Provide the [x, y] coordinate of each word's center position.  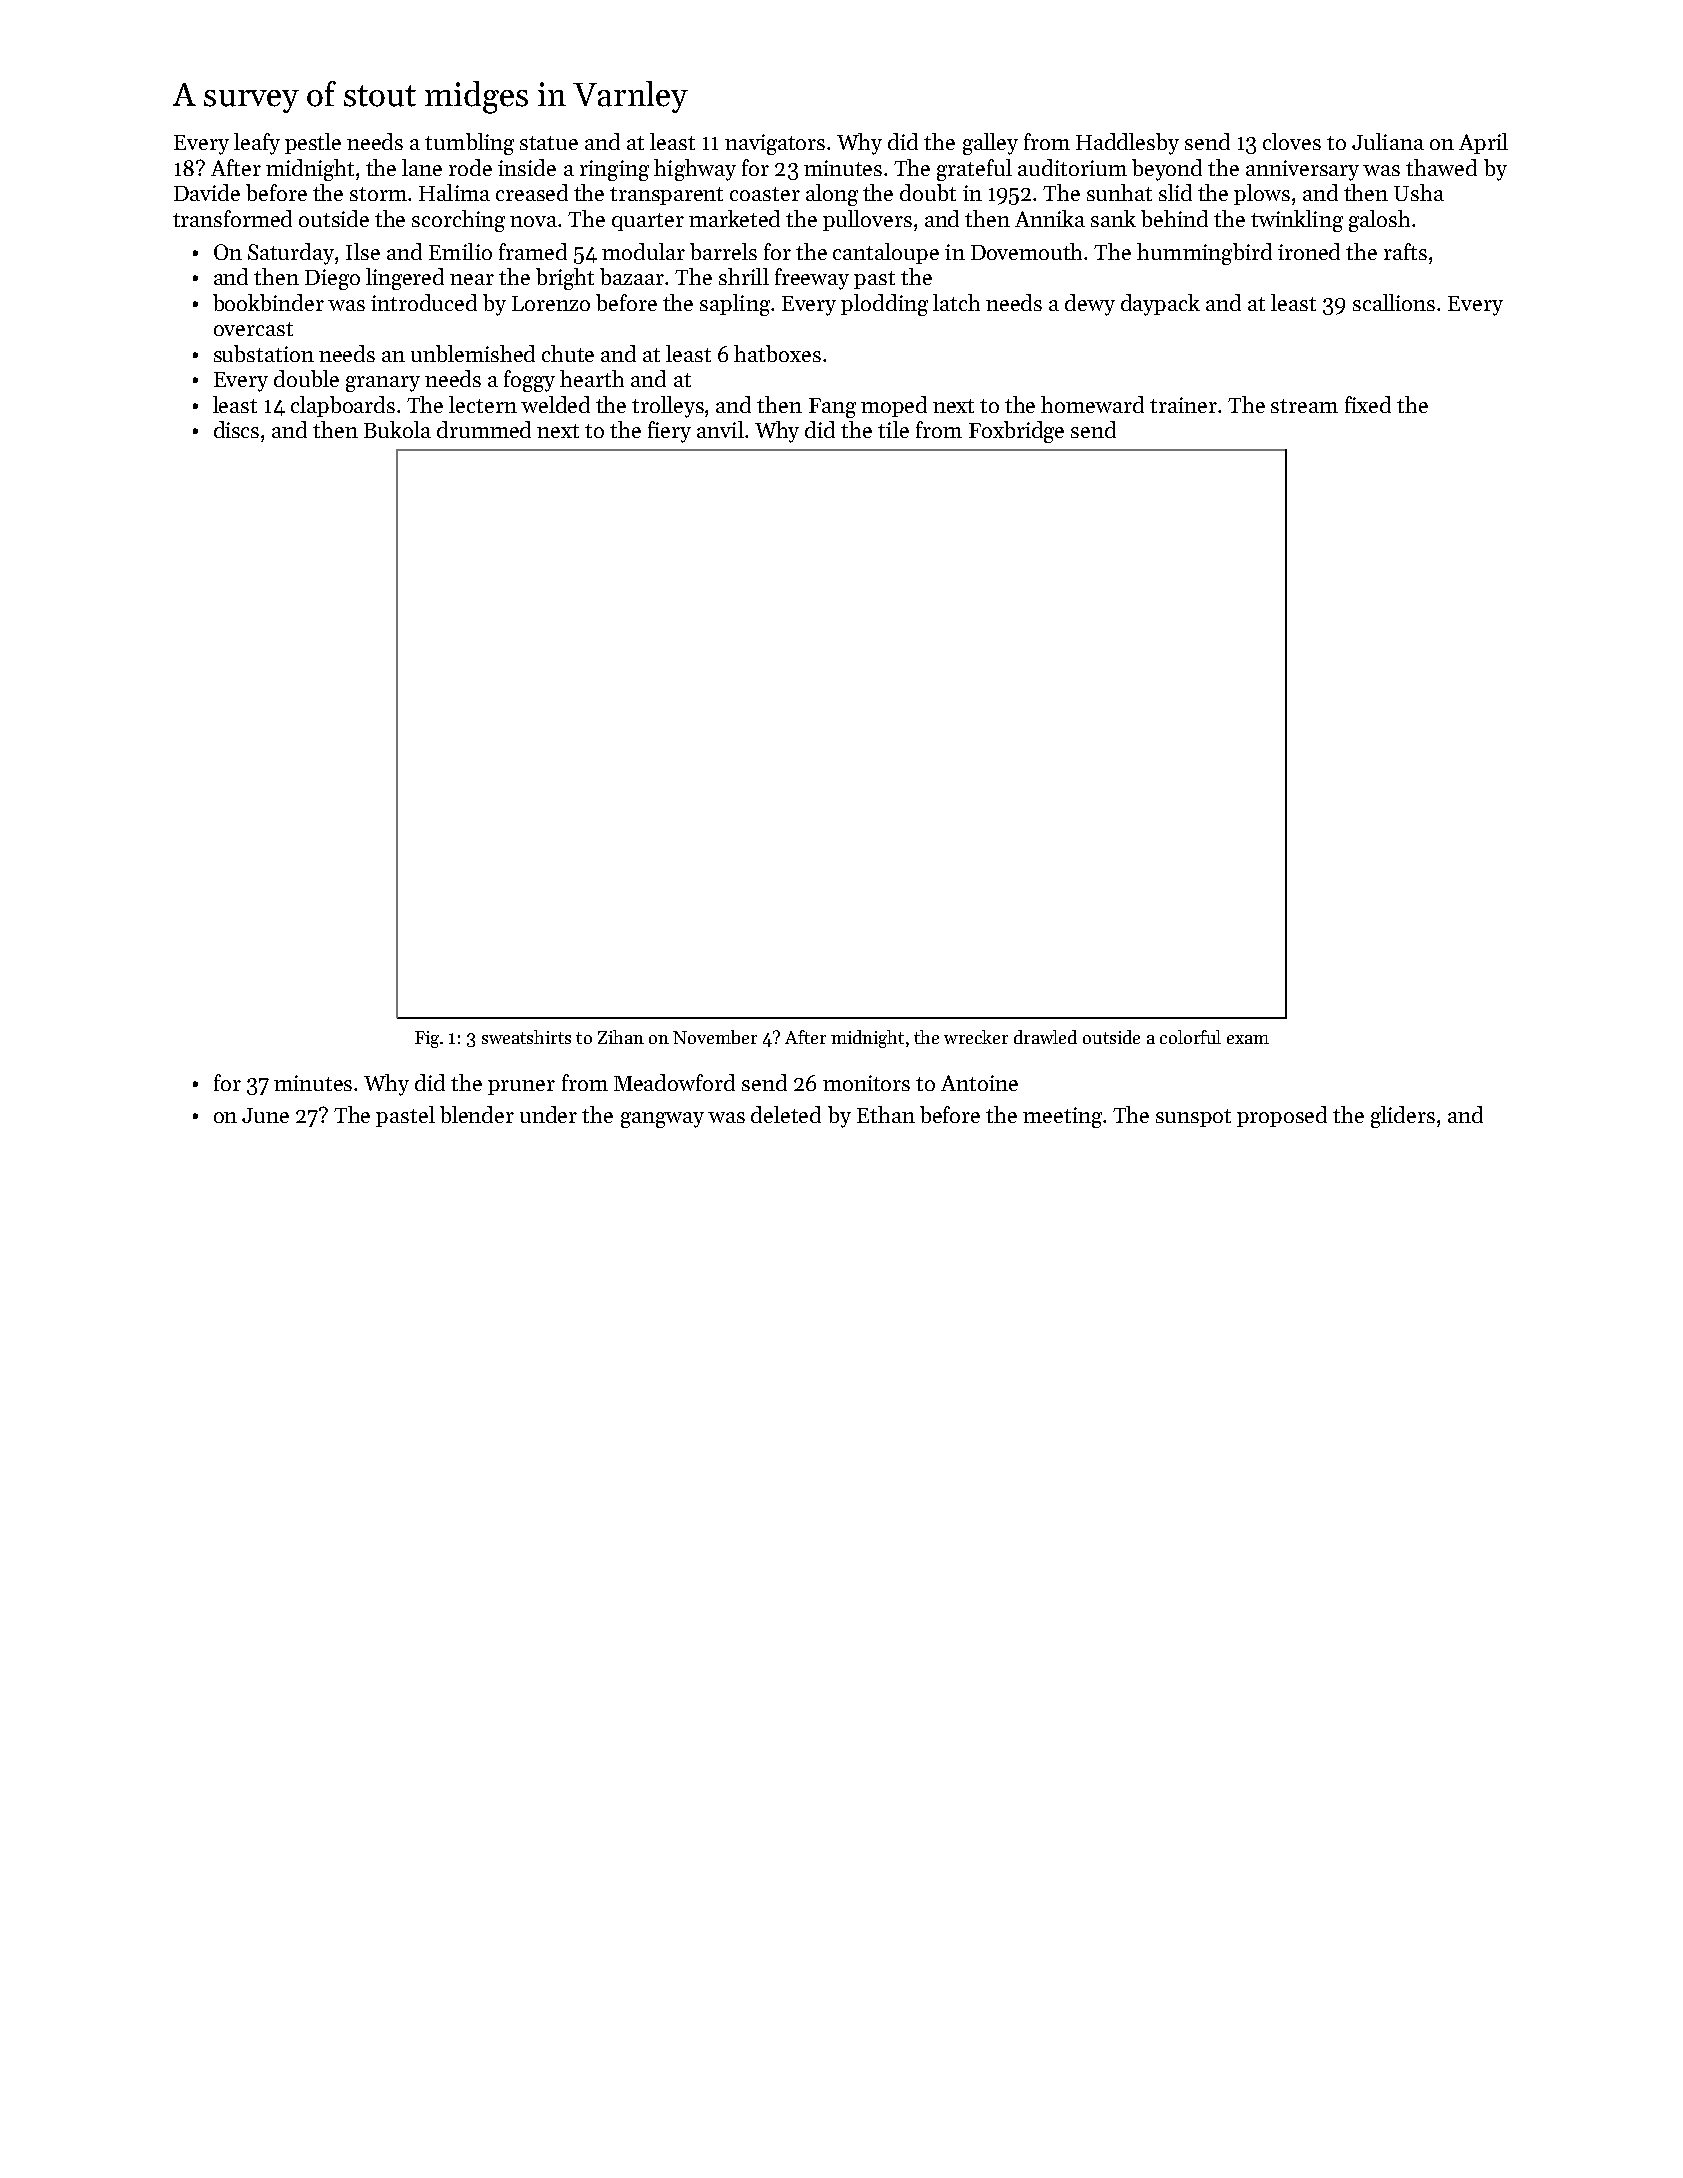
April [1483, 143]
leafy [257, 144]
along [832, 195]
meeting [1062, 1117]
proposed [1282, 1116]
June [265, 1115]
